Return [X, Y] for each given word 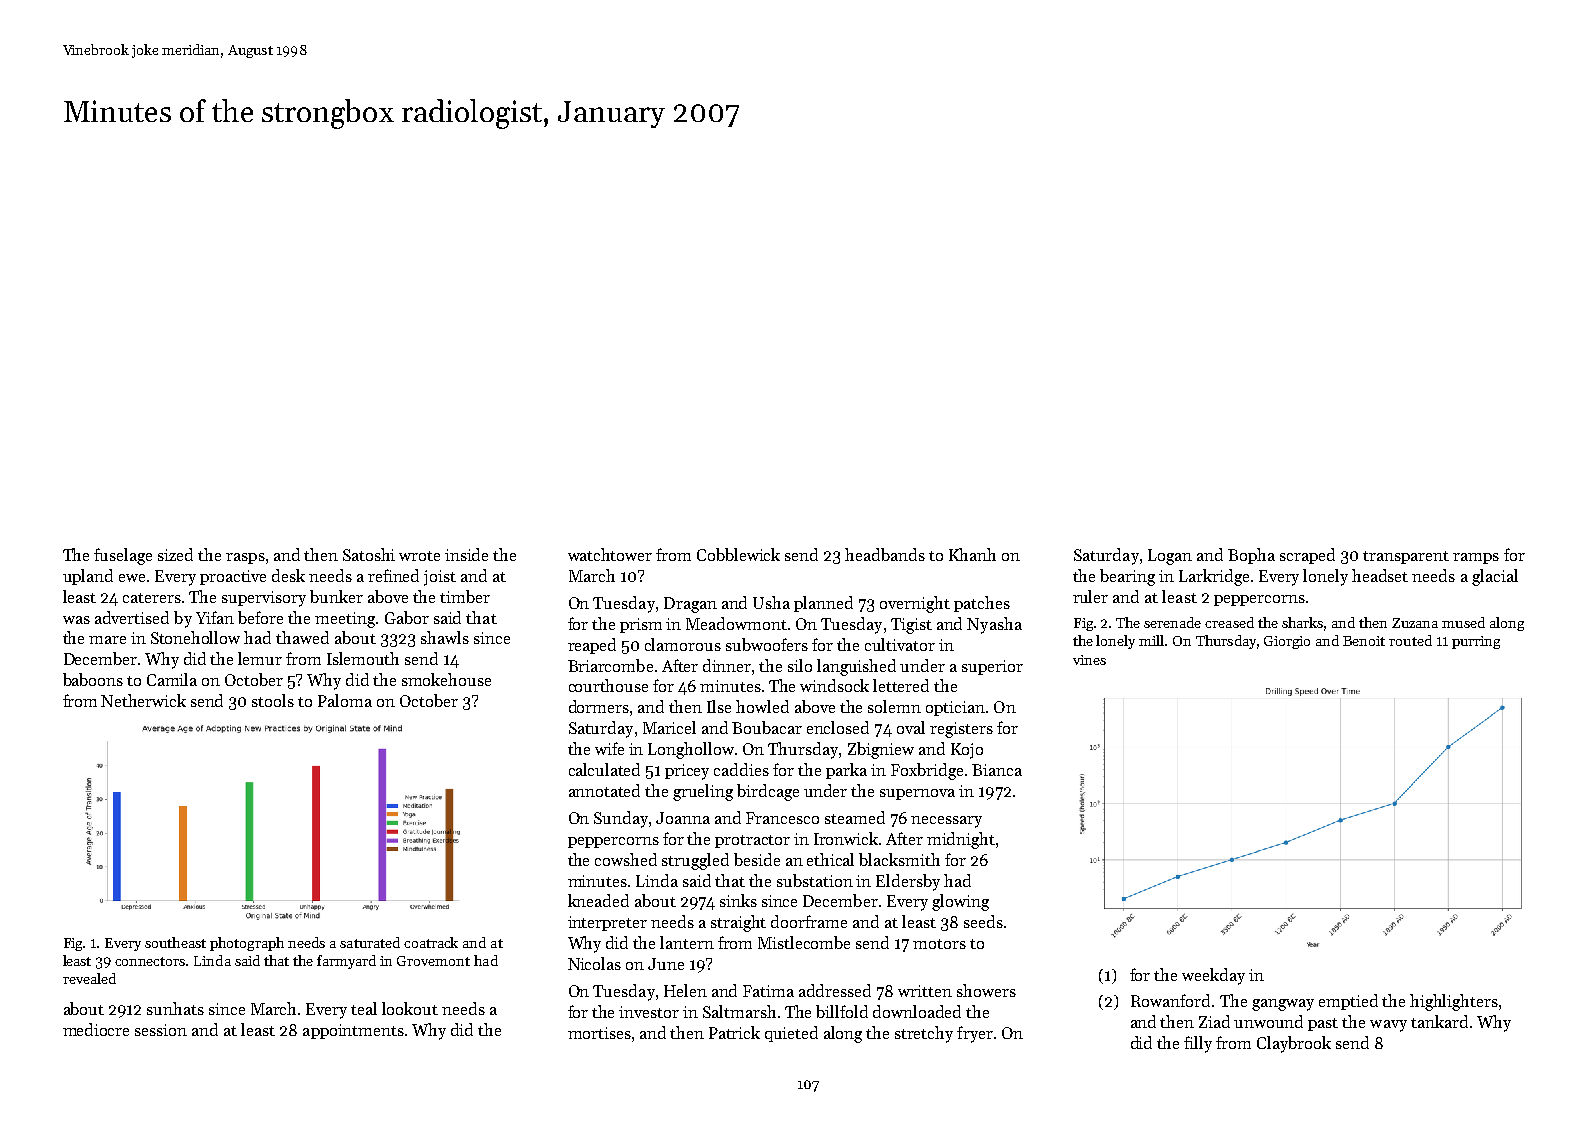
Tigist [911, 626]
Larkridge [1214, 577]
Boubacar [767, 727]
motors [939, 944]
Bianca [997, 770]
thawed [302, 637]
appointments [353, 1031]
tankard [1439, 1021]
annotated [604, 790]
